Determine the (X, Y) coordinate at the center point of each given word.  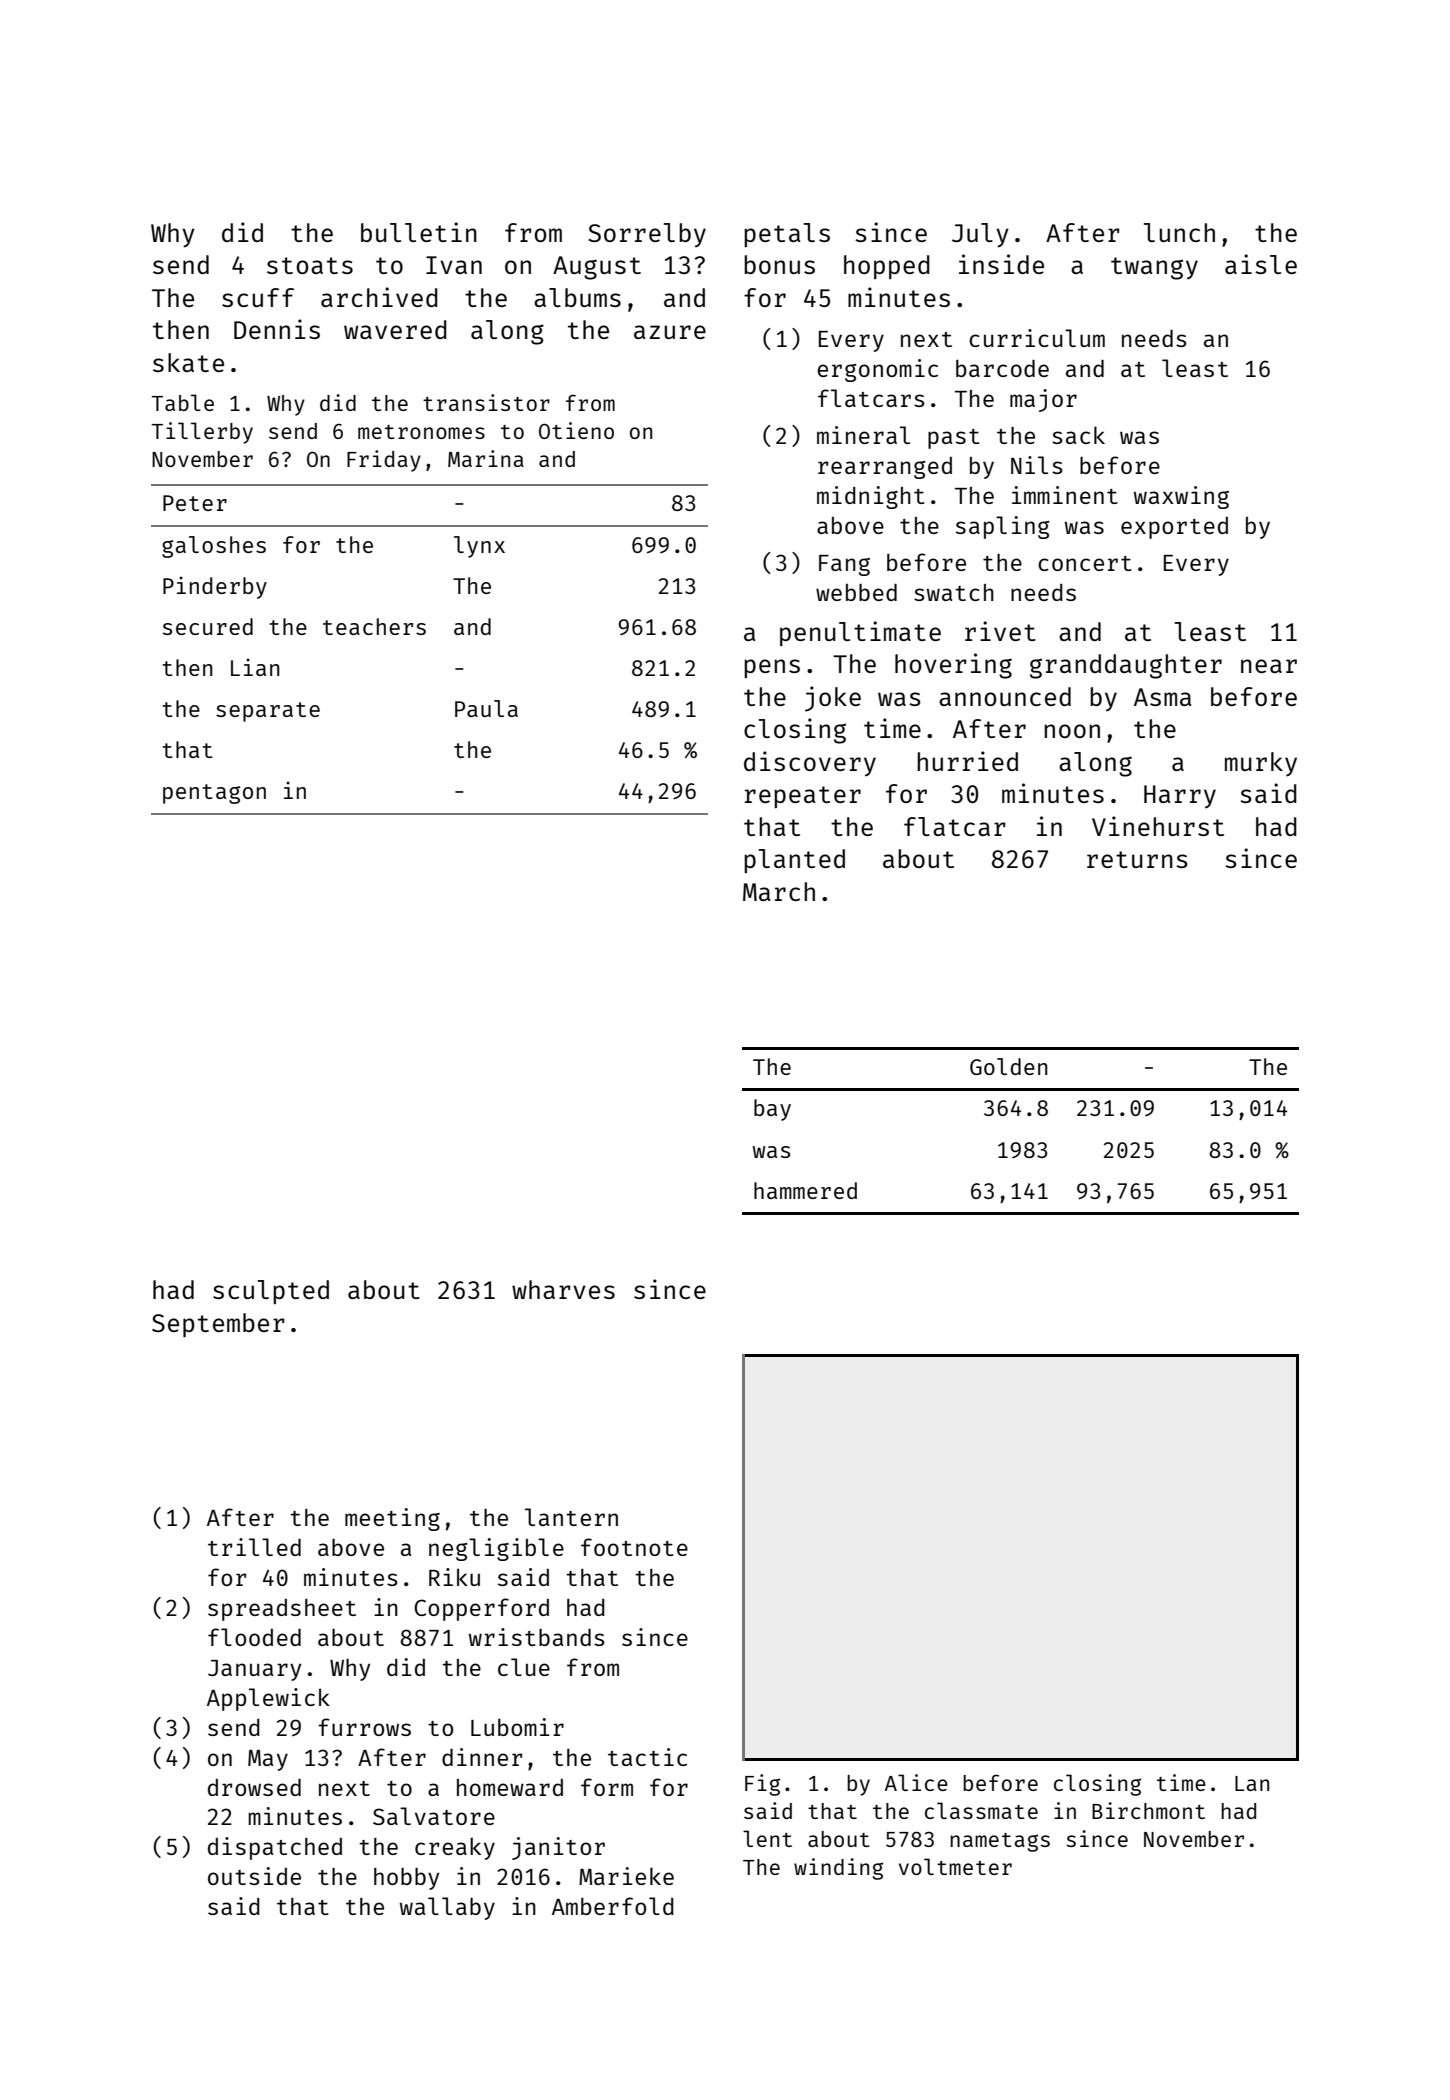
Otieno (576, 430)
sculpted (271, 1292)
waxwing (1181, 497)
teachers (374, 626)
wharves (563, 1289)
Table (183, 402)
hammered (805, 1190)
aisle (1261, 264)
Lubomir (517, 1727)
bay (772, 1110)
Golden (1008, 1066)
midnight (871, 497)
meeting (392, 1519)
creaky (455, 1848)
